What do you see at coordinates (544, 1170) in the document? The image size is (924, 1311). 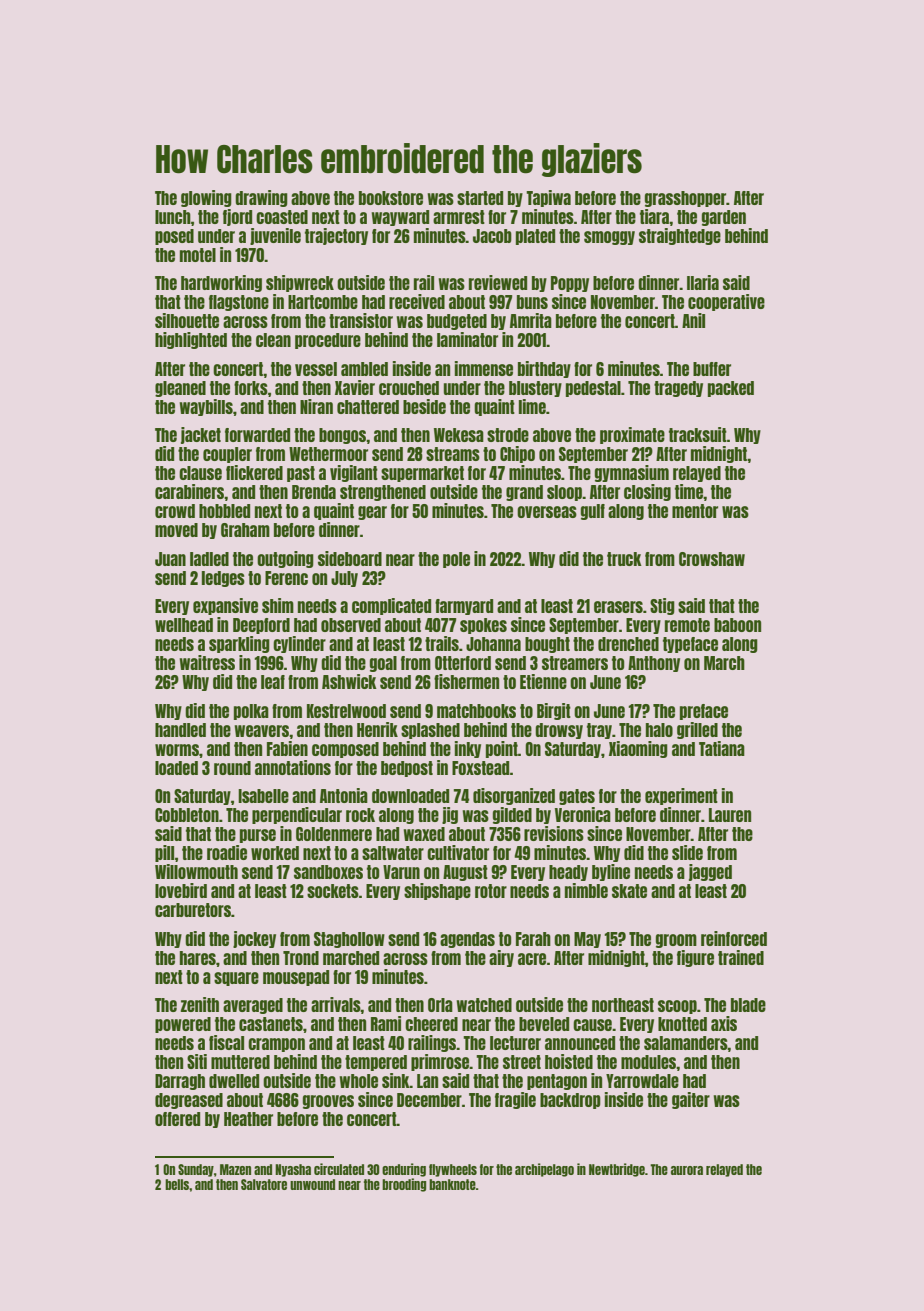 I see `archipelago` at bounding box center [544, 1170].
